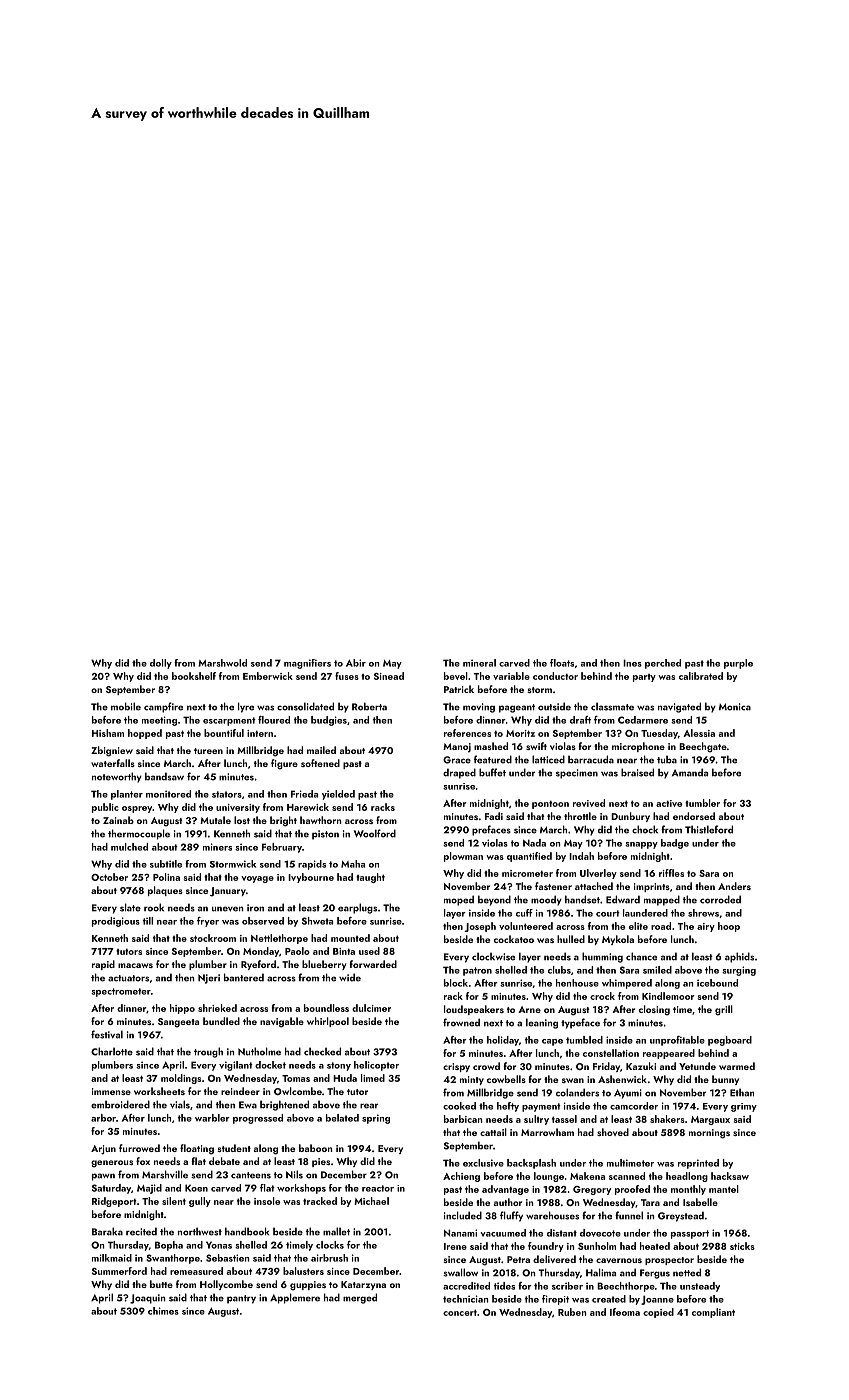  I want to click on Irene, so click(455, 1246).
